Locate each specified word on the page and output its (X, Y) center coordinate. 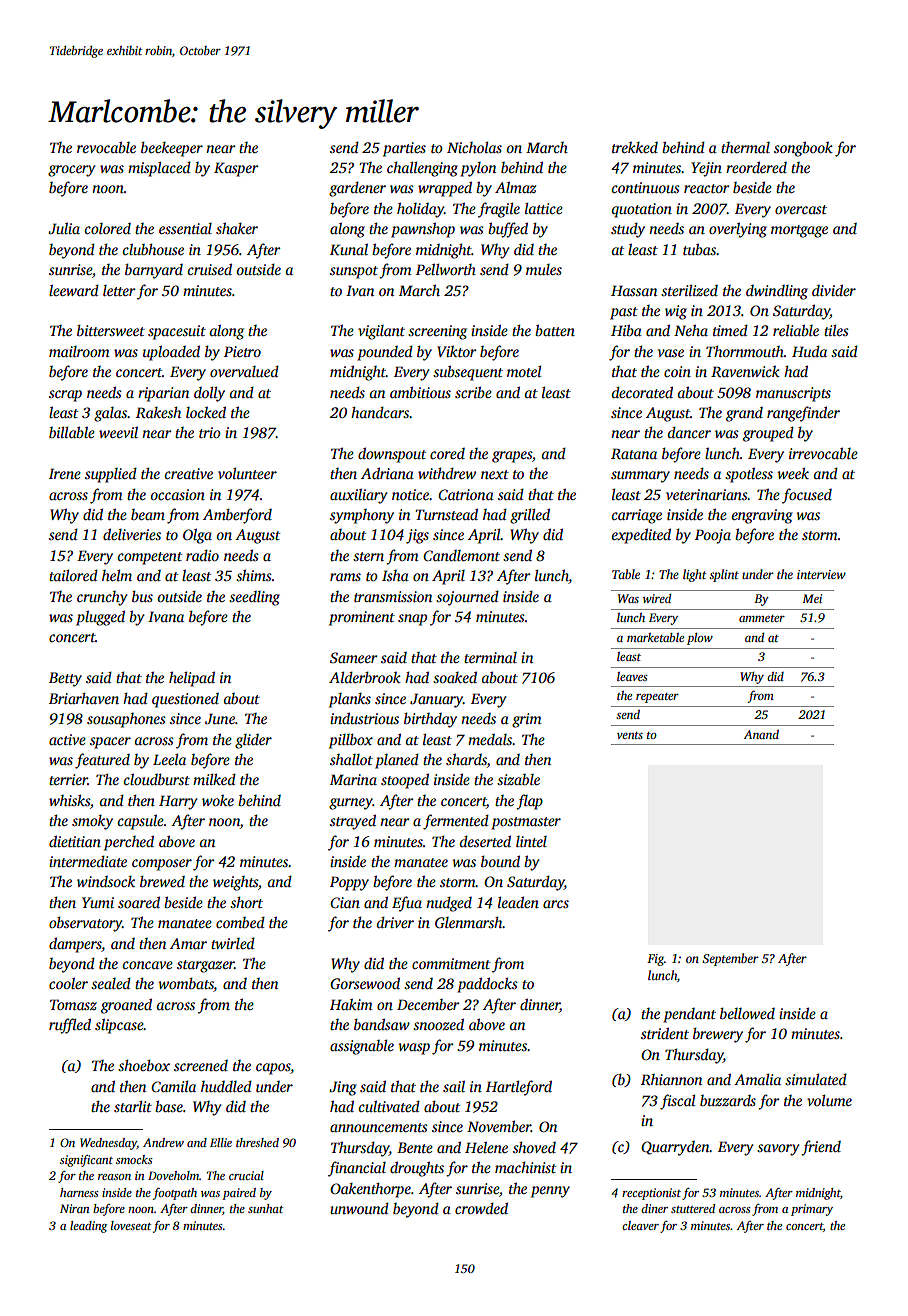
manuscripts (793, 394)
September (730, 959)
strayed (353, 822)
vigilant (381, 332)
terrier (68, 779)
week (793, 473)
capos (273, 1069)
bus (142, 596)
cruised (209, 269)
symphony (362, 516)
